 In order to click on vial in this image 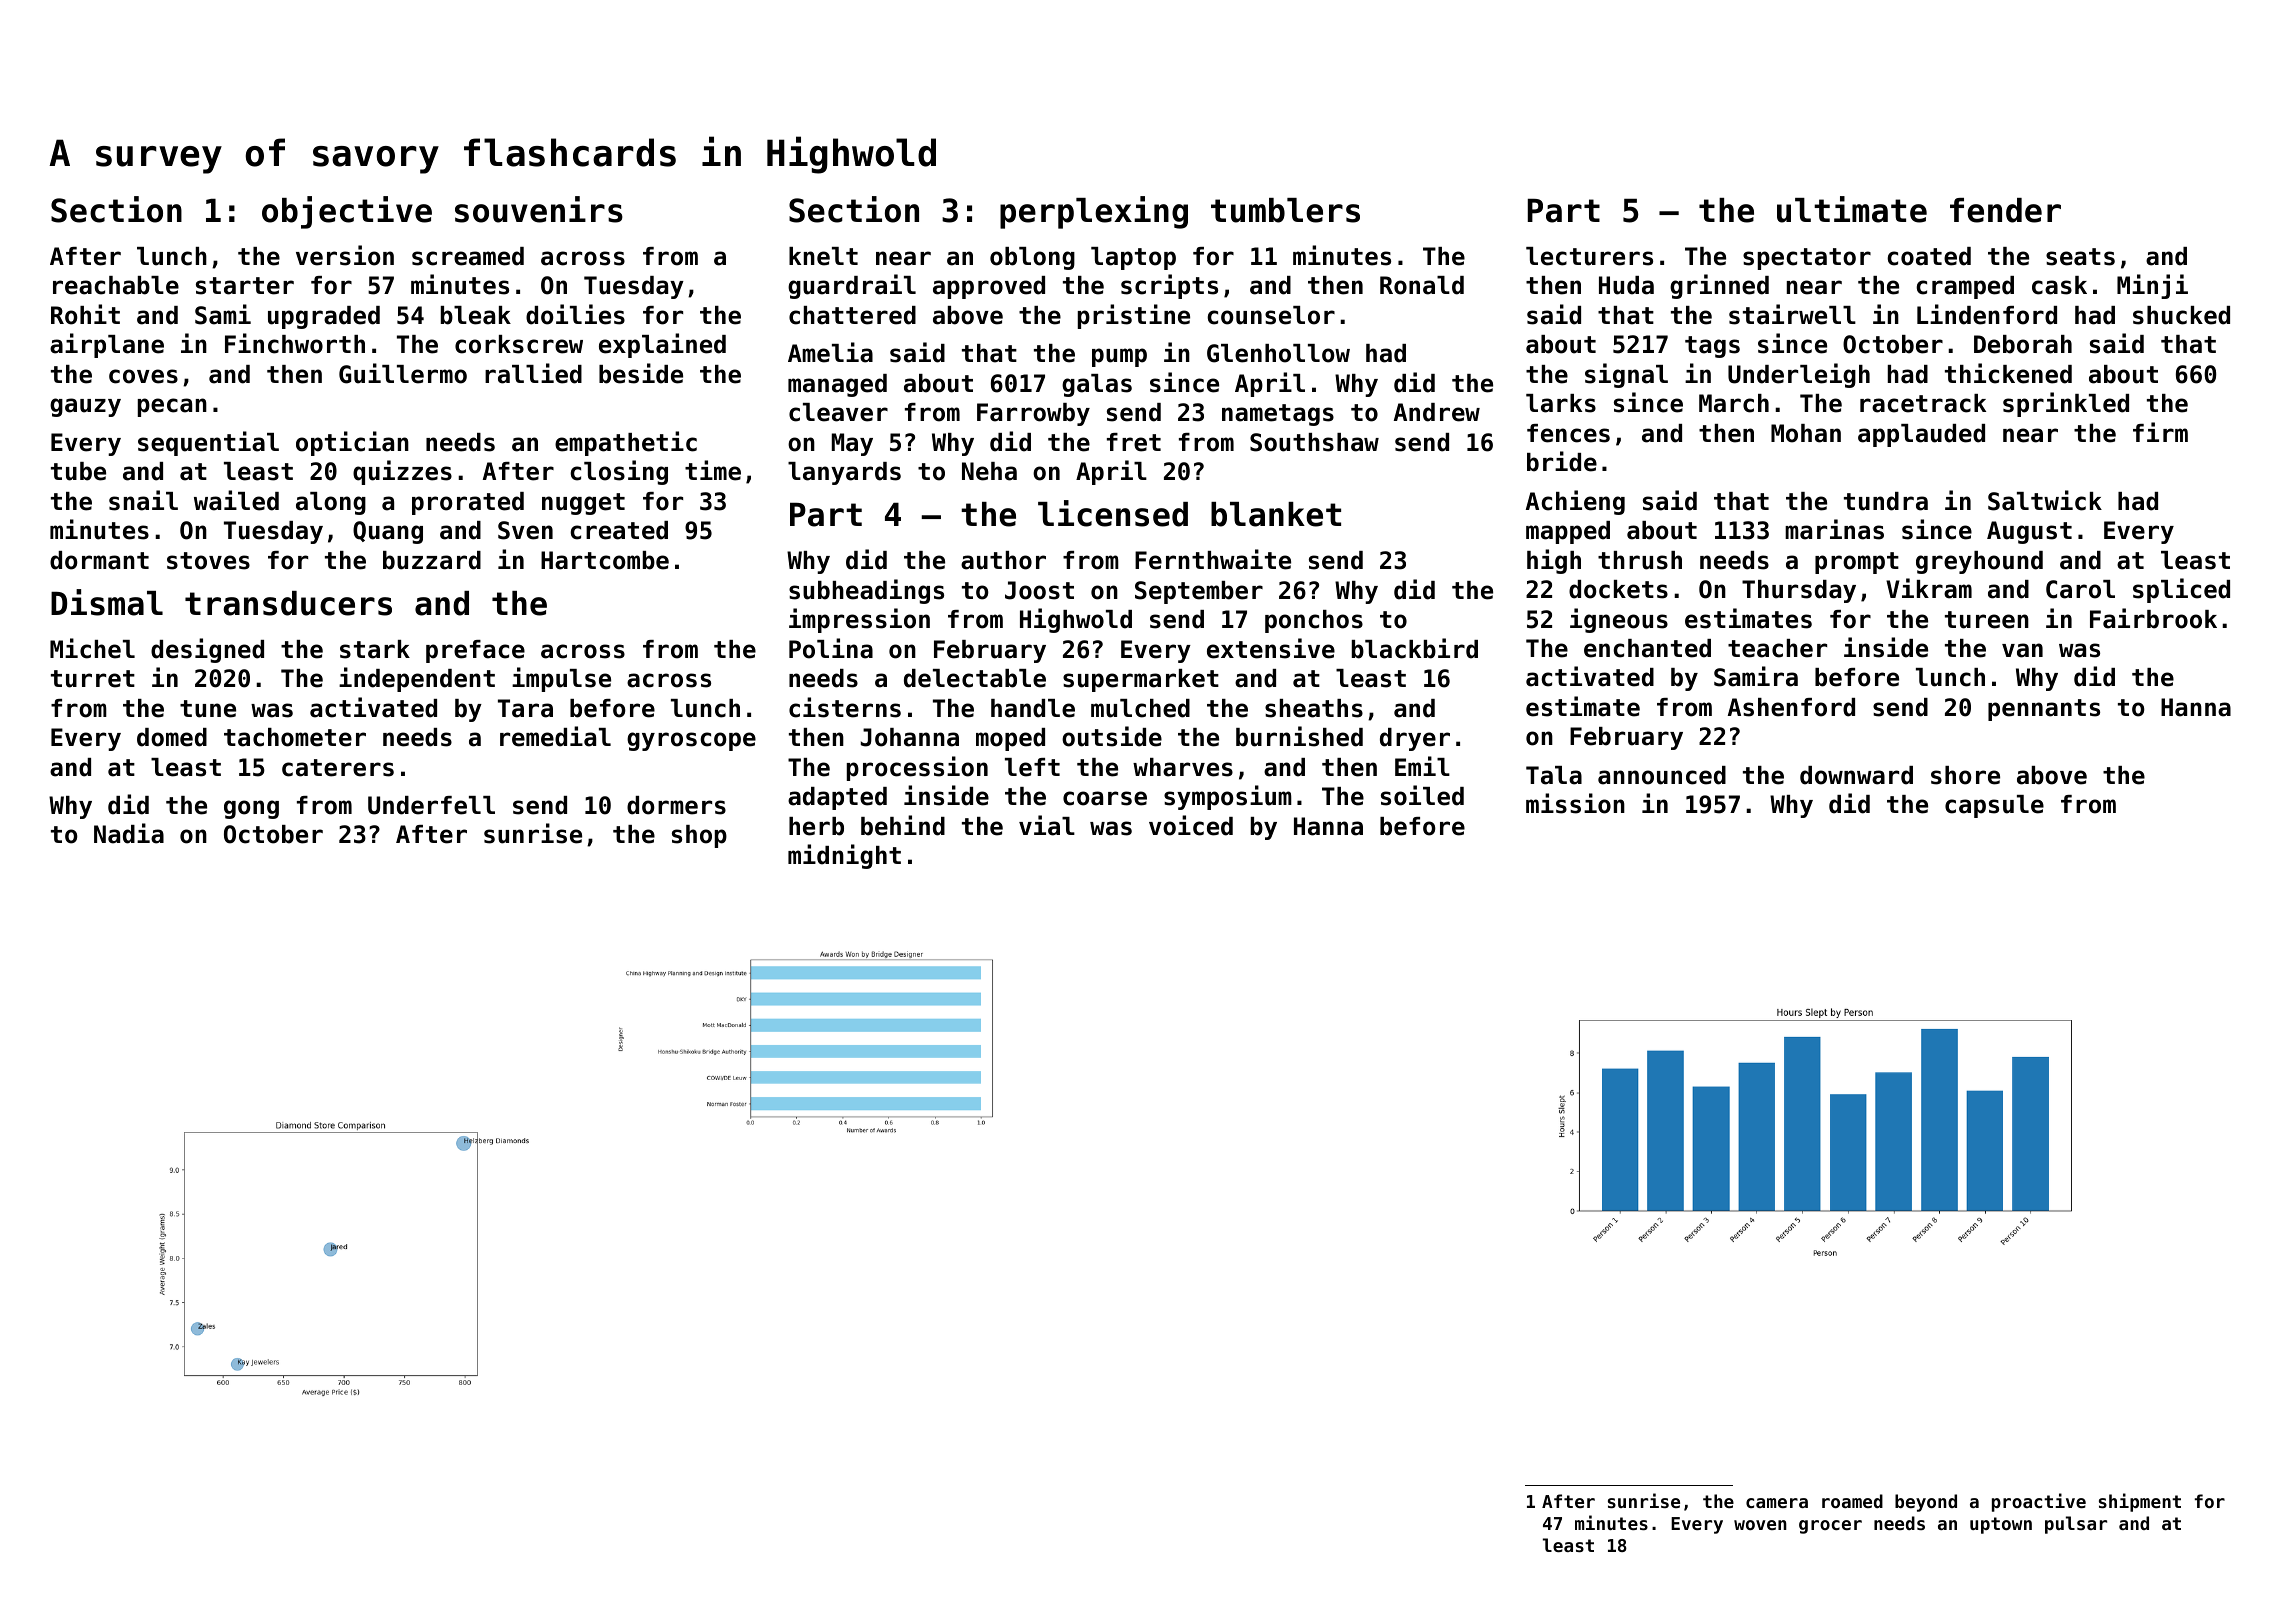, I will do `click(1047, 825)`.
